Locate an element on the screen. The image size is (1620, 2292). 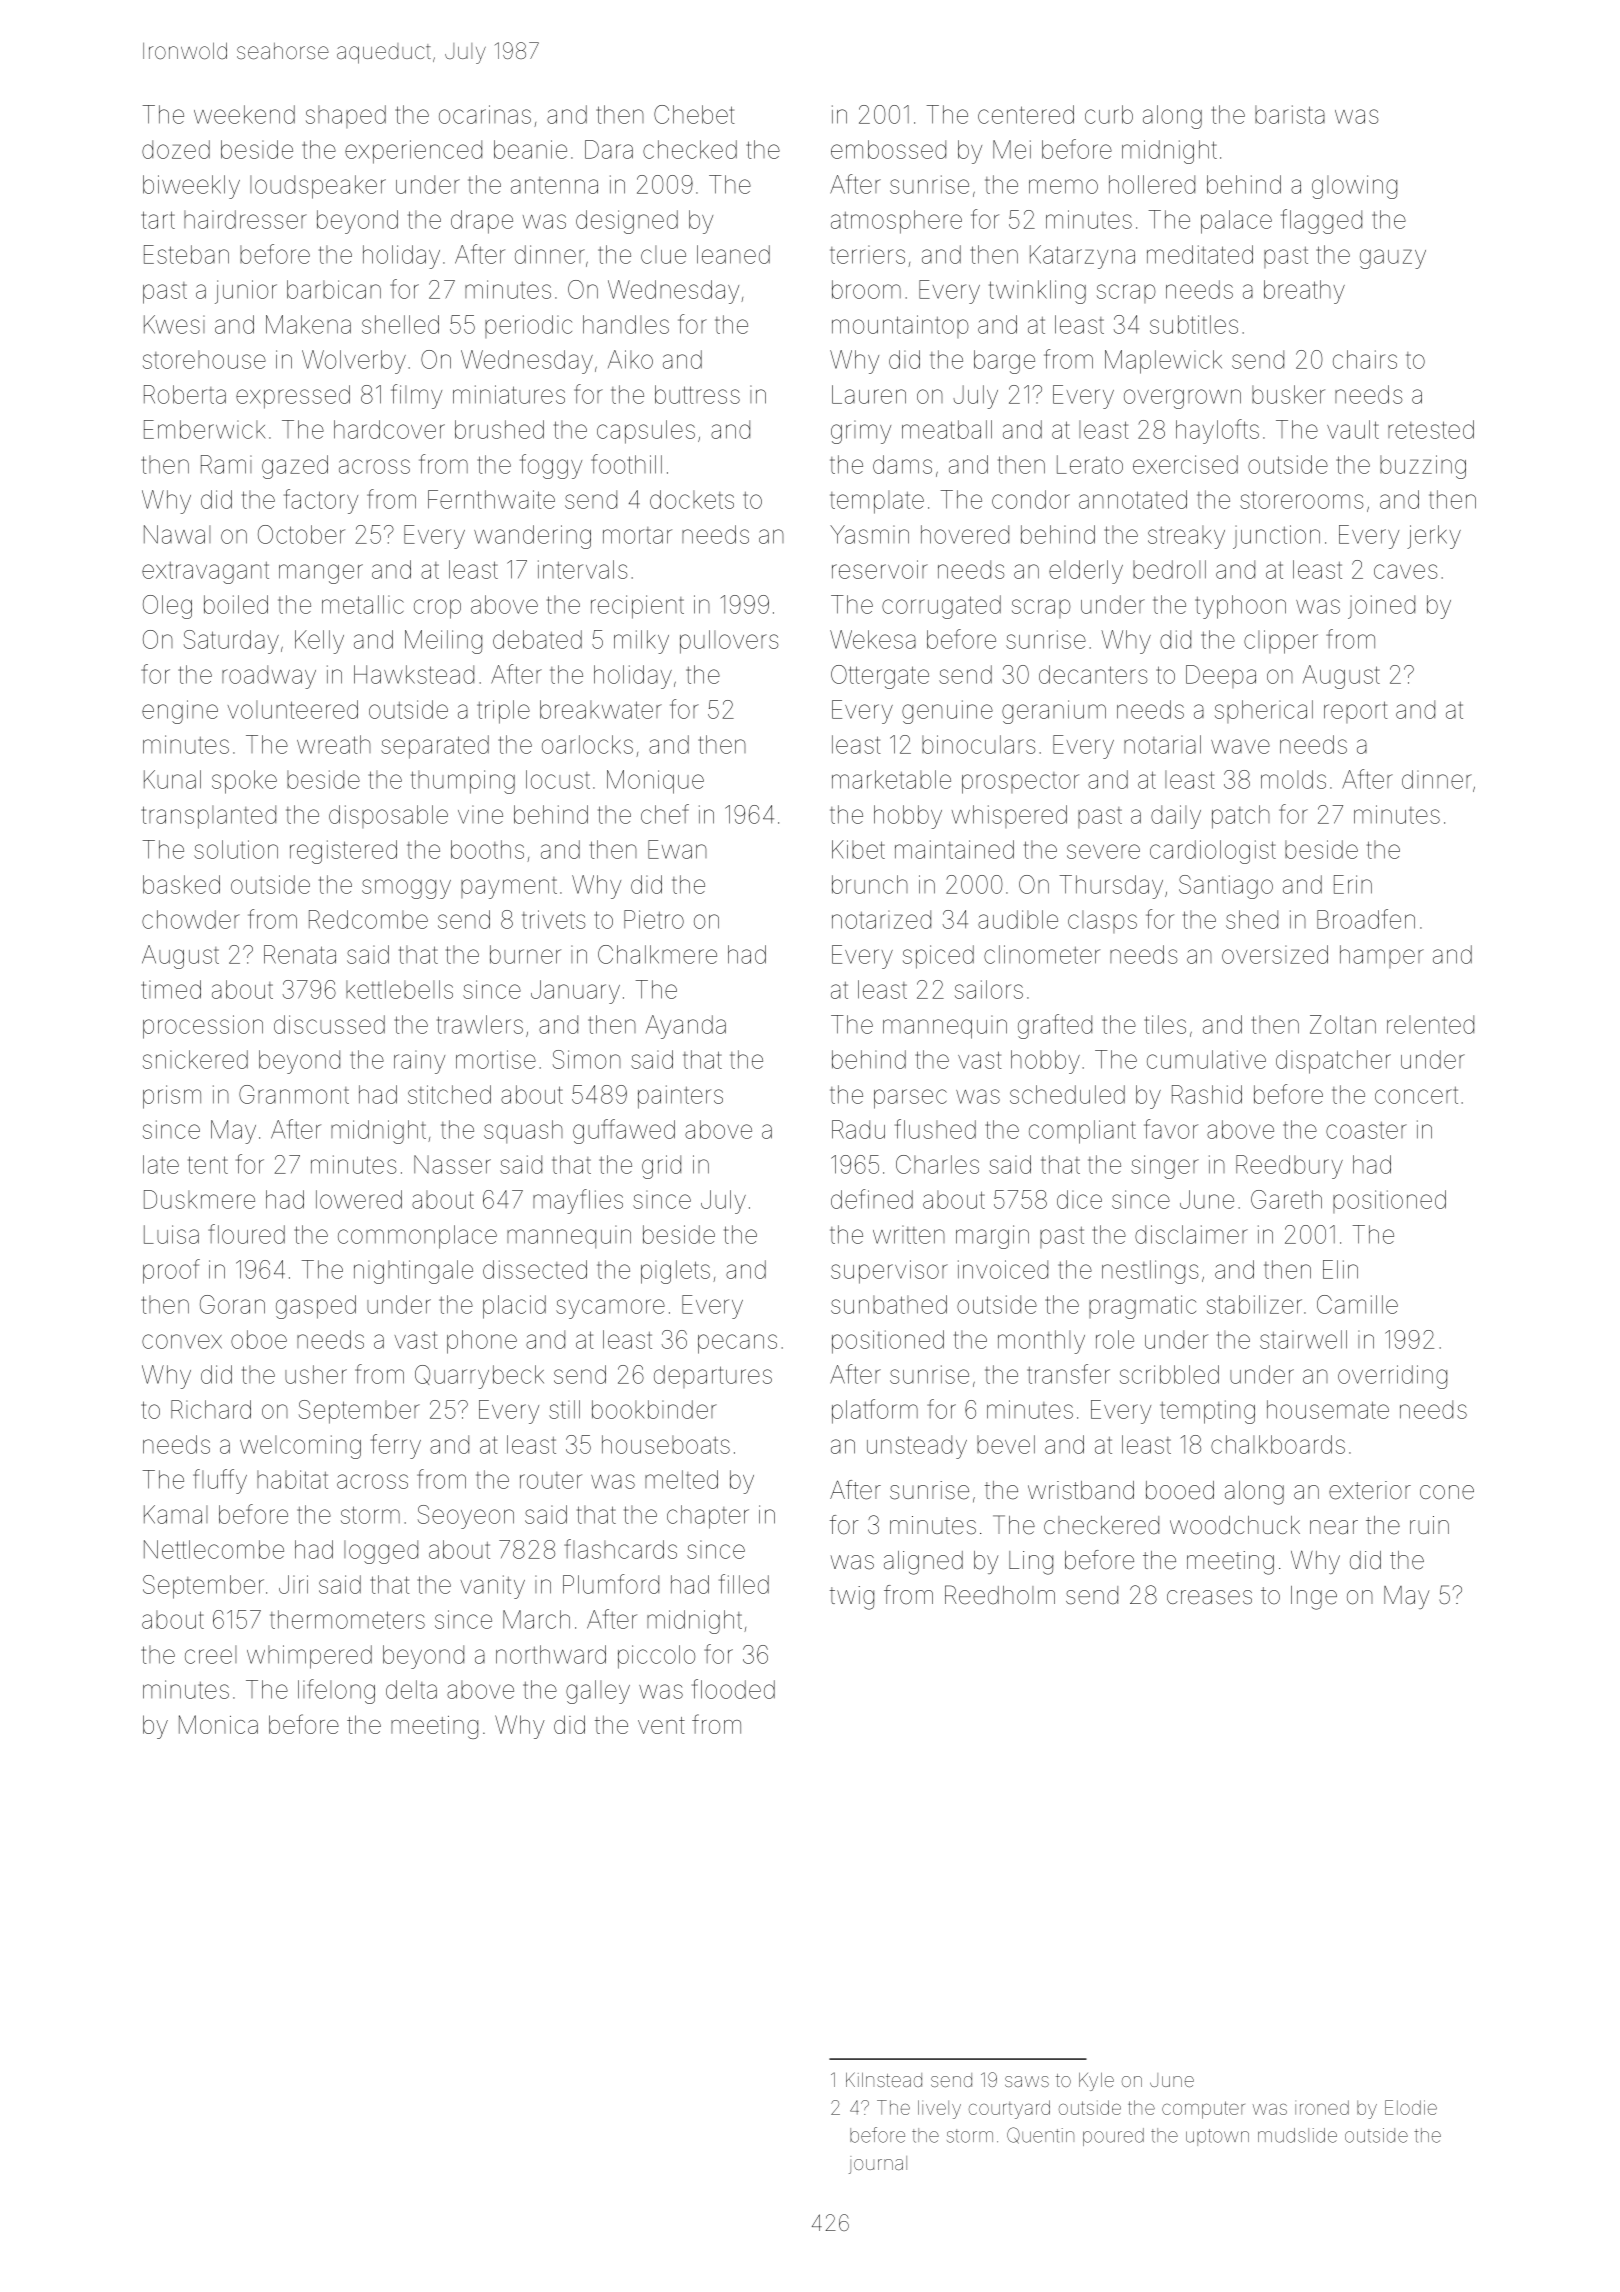
poured is located at coordinates (1113, 2137).
